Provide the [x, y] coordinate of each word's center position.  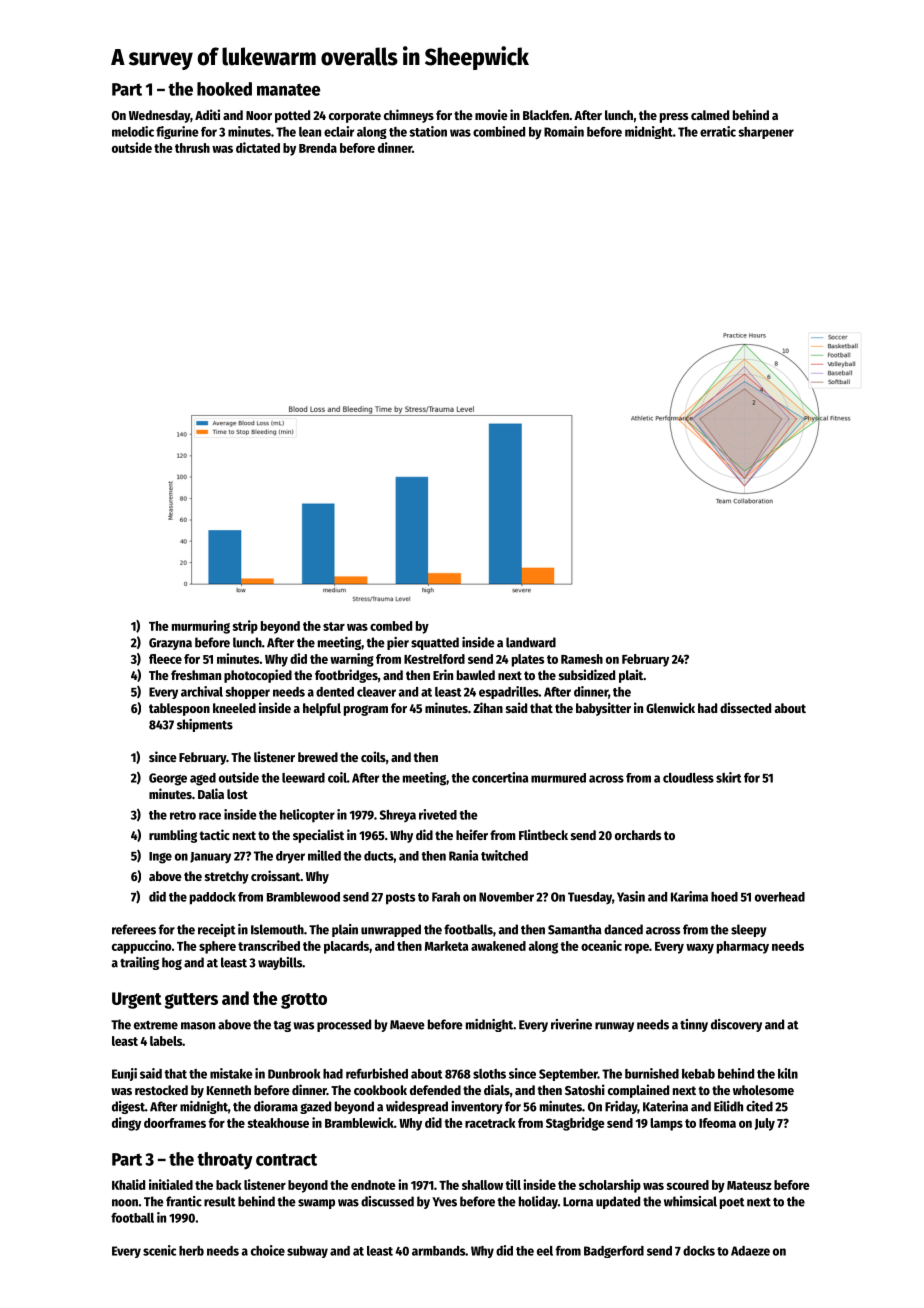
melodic [133, 131]
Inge [160, 858]
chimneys [409, 116]
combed [391, 626]
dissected [745, 707]
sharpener [766, 133]
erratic [718, 131]
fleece [165, 659]
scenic [159, 1250]
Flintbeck [543, 834]
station [428, 131]
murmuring [201, 627]
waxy [700, 948]
